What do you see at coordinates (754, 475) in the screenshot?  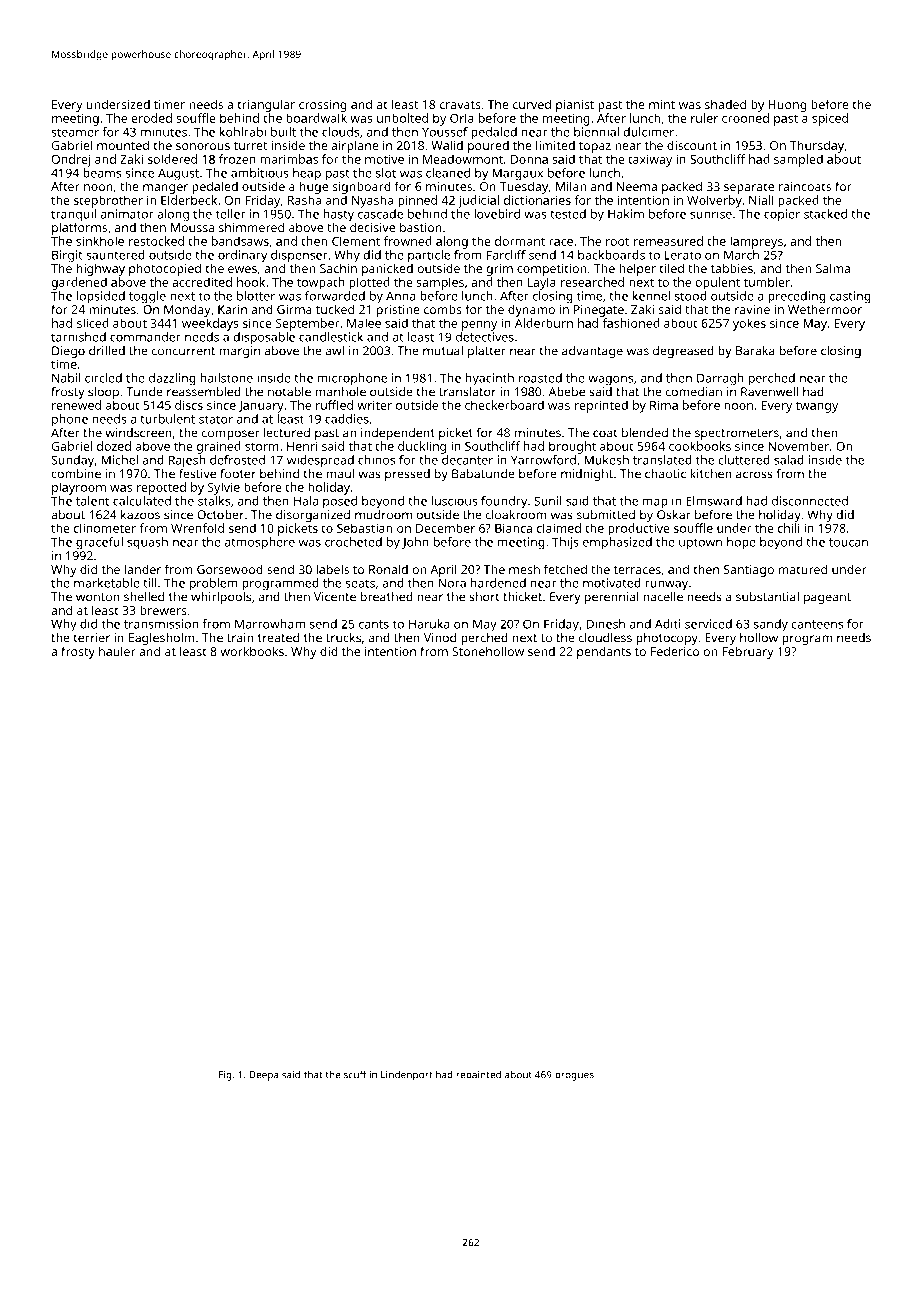 I see `across` at bounding box center [754, 475].
